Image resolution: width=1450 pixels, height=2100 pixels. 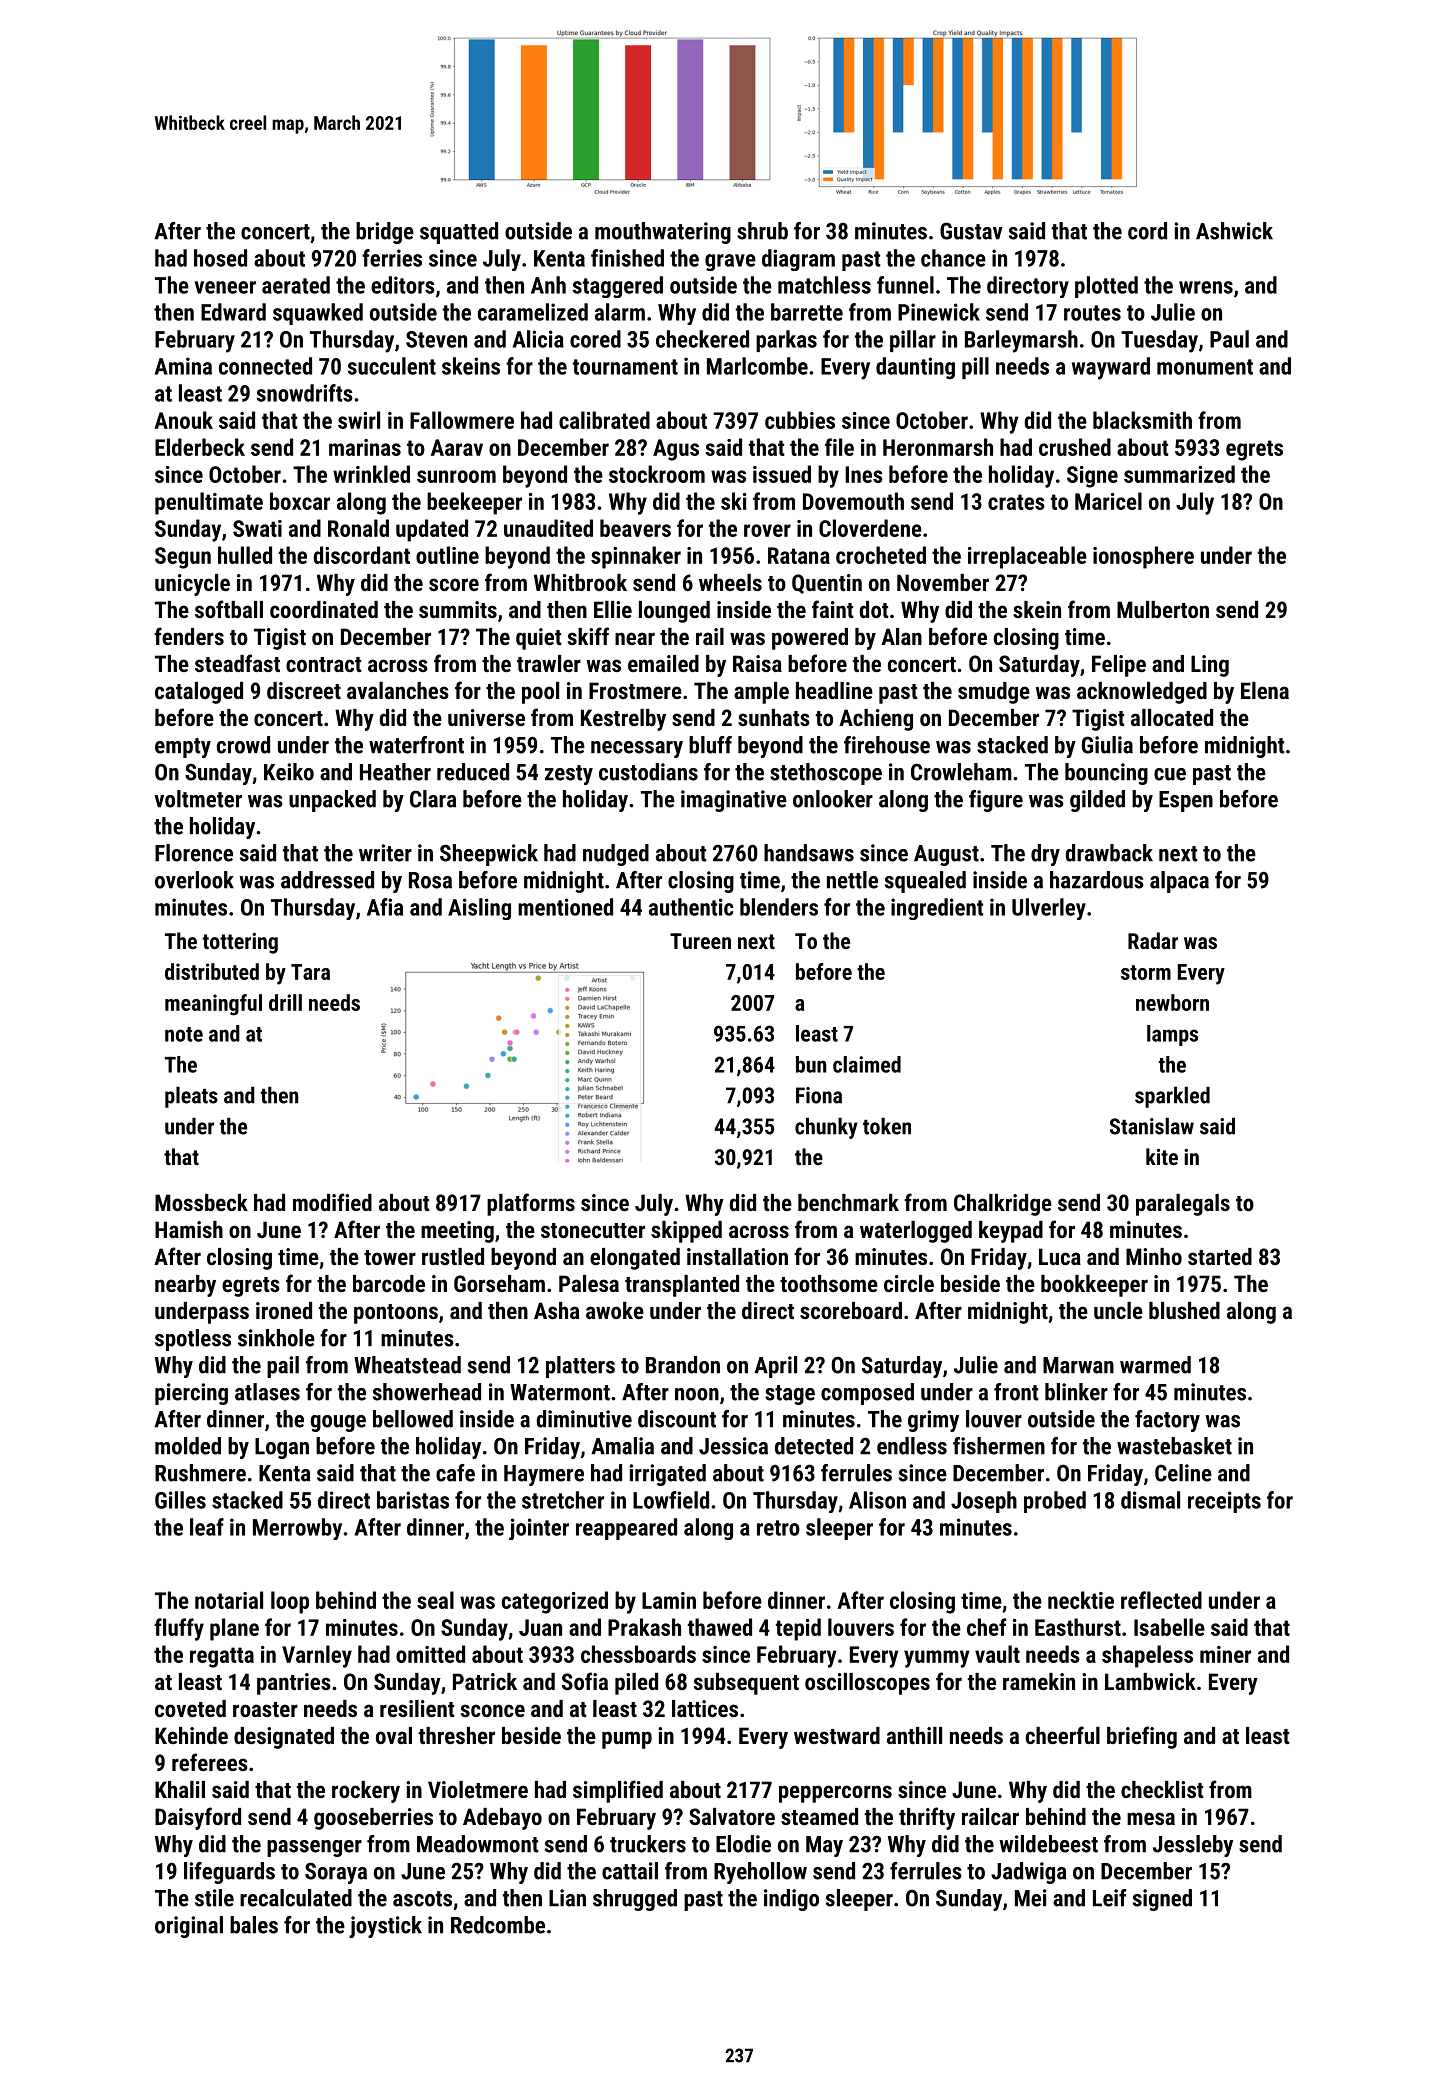 I want to click on skipped, so click(x=686, y=1232).
